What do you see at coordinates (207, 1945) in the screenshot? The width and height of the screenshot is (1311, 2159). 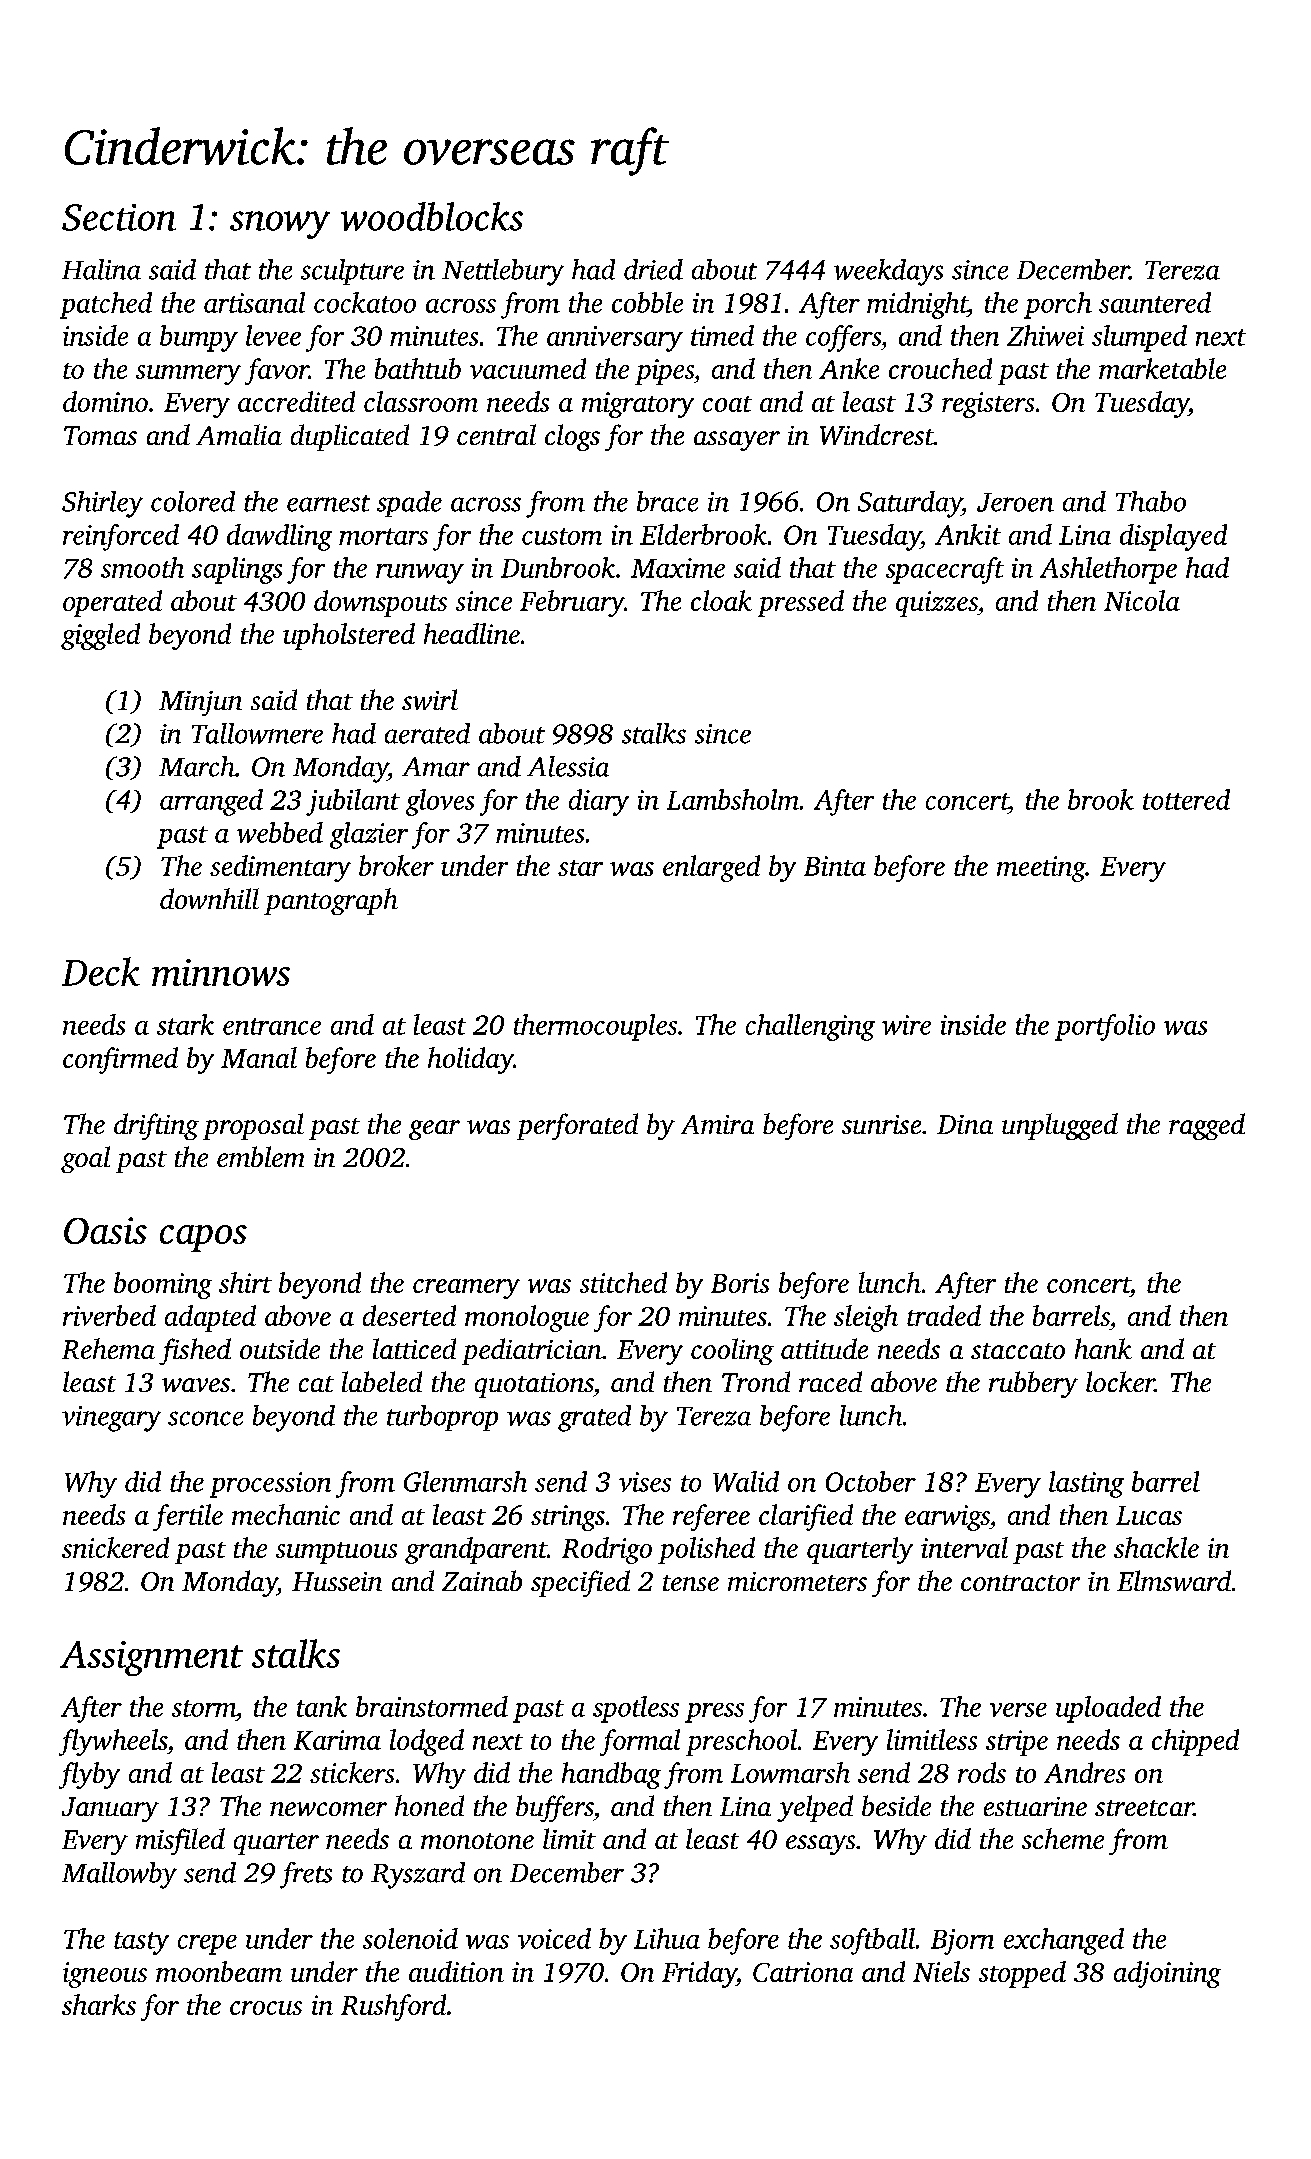 I see `crepe` at bounding box center [207, 1945].
